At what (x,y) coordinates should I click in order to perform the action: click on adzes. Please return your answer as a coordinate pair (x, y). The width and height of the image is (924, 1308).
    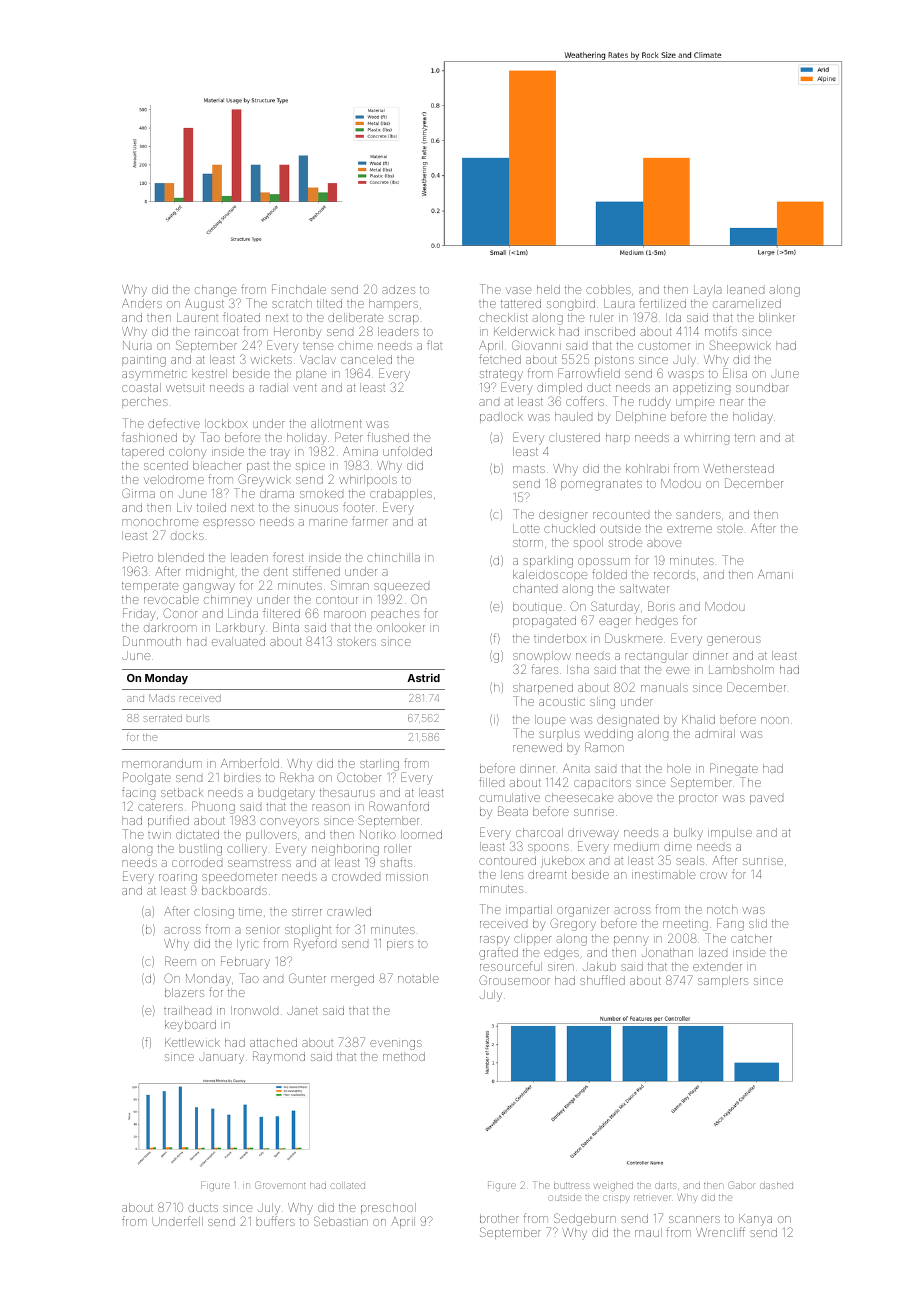
    Looking at the image, I should click on (398, 289).
